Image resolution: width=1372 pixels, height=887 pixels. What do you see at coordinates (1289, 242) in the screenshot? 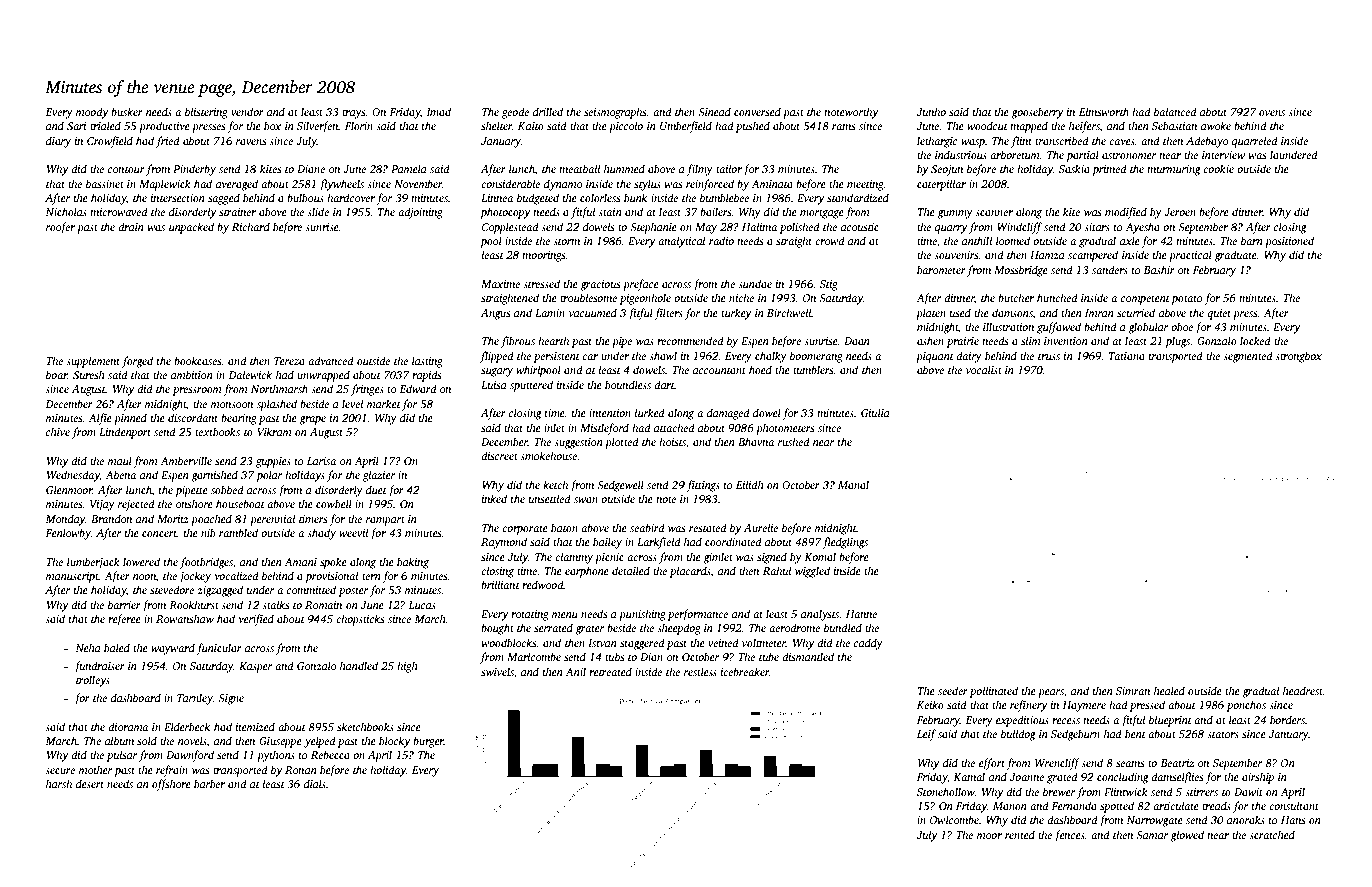
I see `positioned` at bounding box center [1289, 242].
